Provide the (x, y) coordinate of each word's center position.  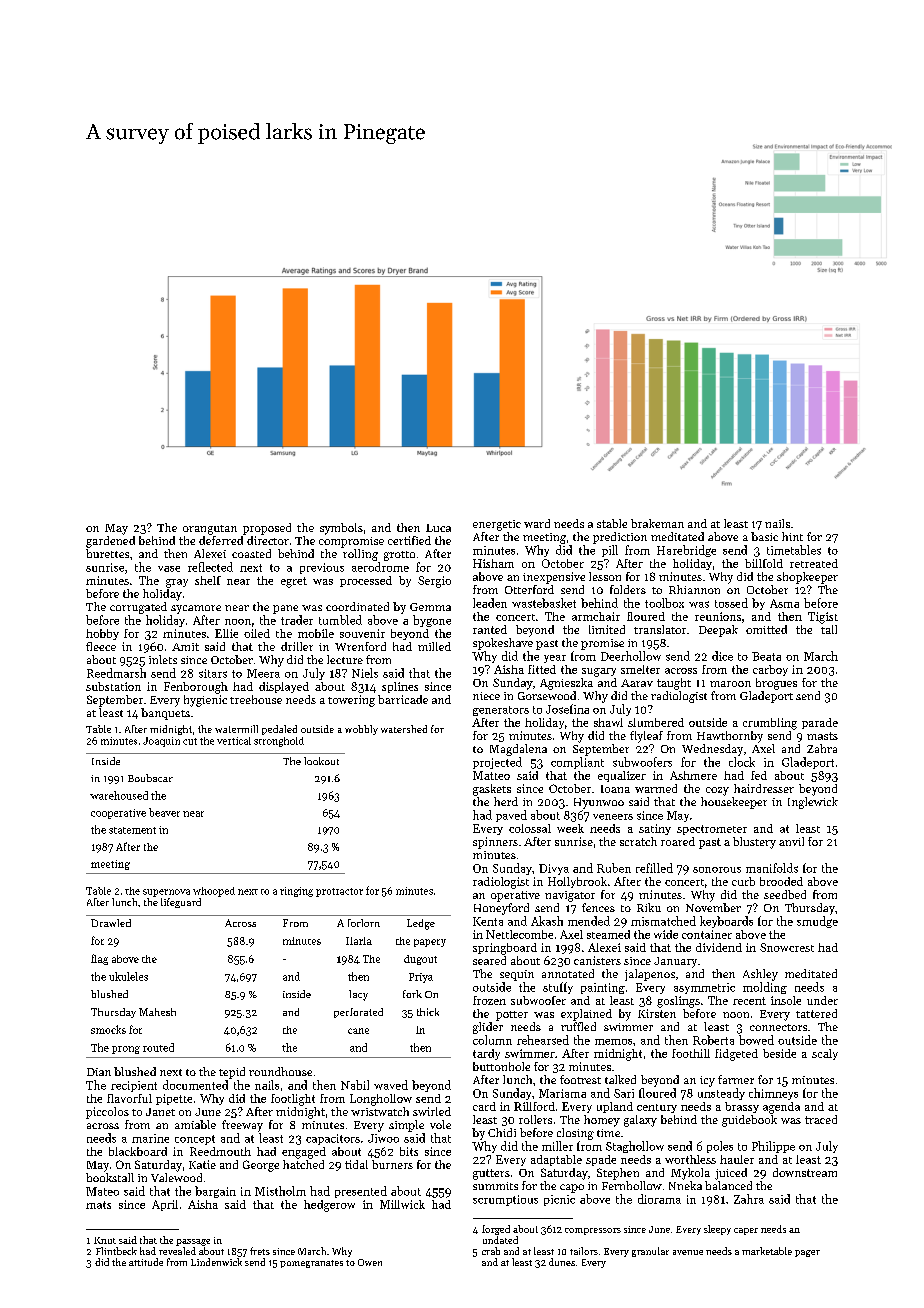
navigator (570, 896)
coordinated (357, 606)
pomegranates (311, 1264)
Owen (370, 1262)
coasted (251, 553)
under (822, 1000)
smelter (640, 669)
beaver (164, 812)
